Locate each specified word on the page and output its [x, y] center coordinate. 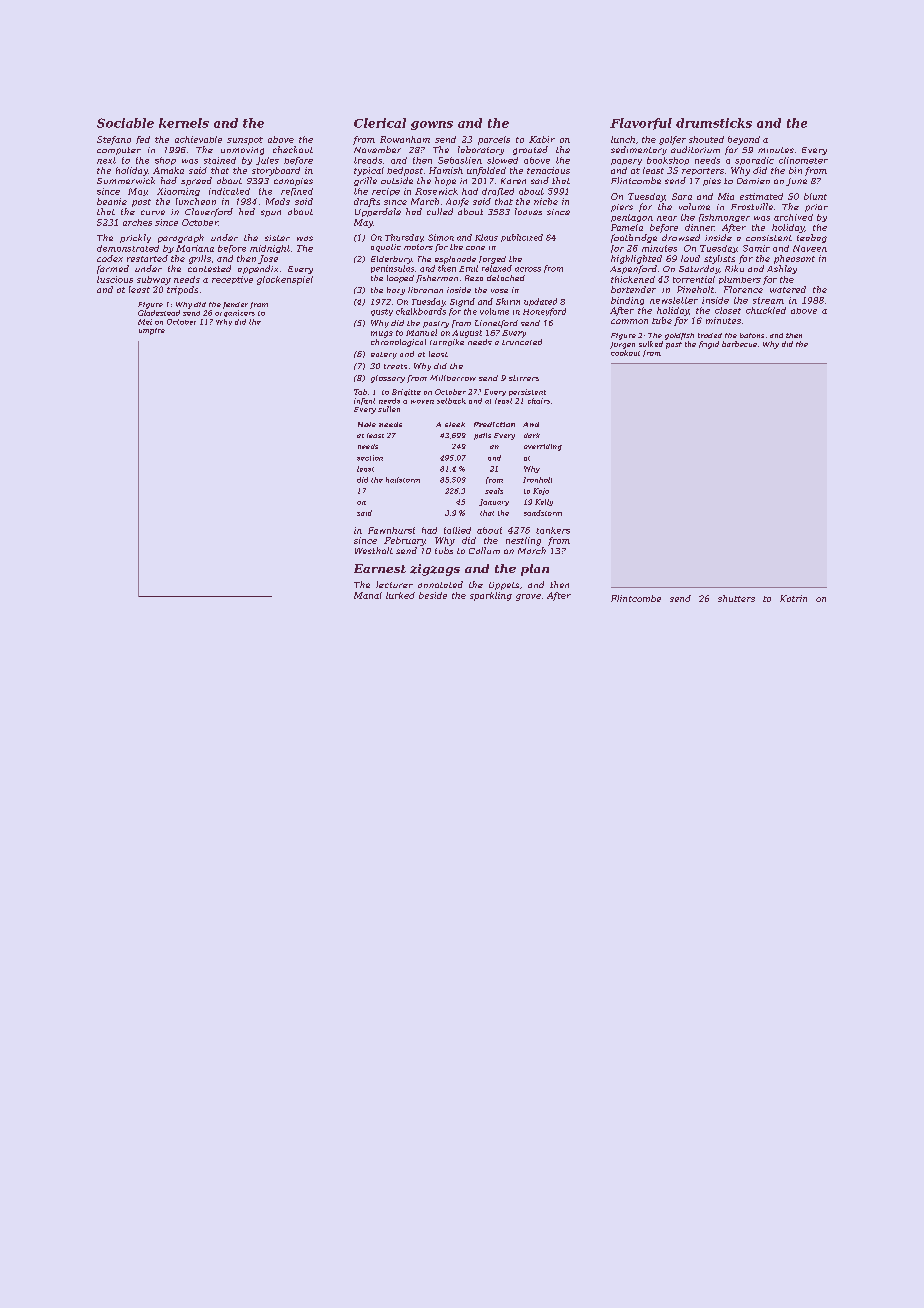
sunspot [245, 141]
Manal [368, 595]
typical [369, 171]
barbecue [739, 344]
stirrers [524, 378]
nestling [523, 541]
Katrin [793, 598]
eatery [384, 355]
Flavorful [641, 124]
